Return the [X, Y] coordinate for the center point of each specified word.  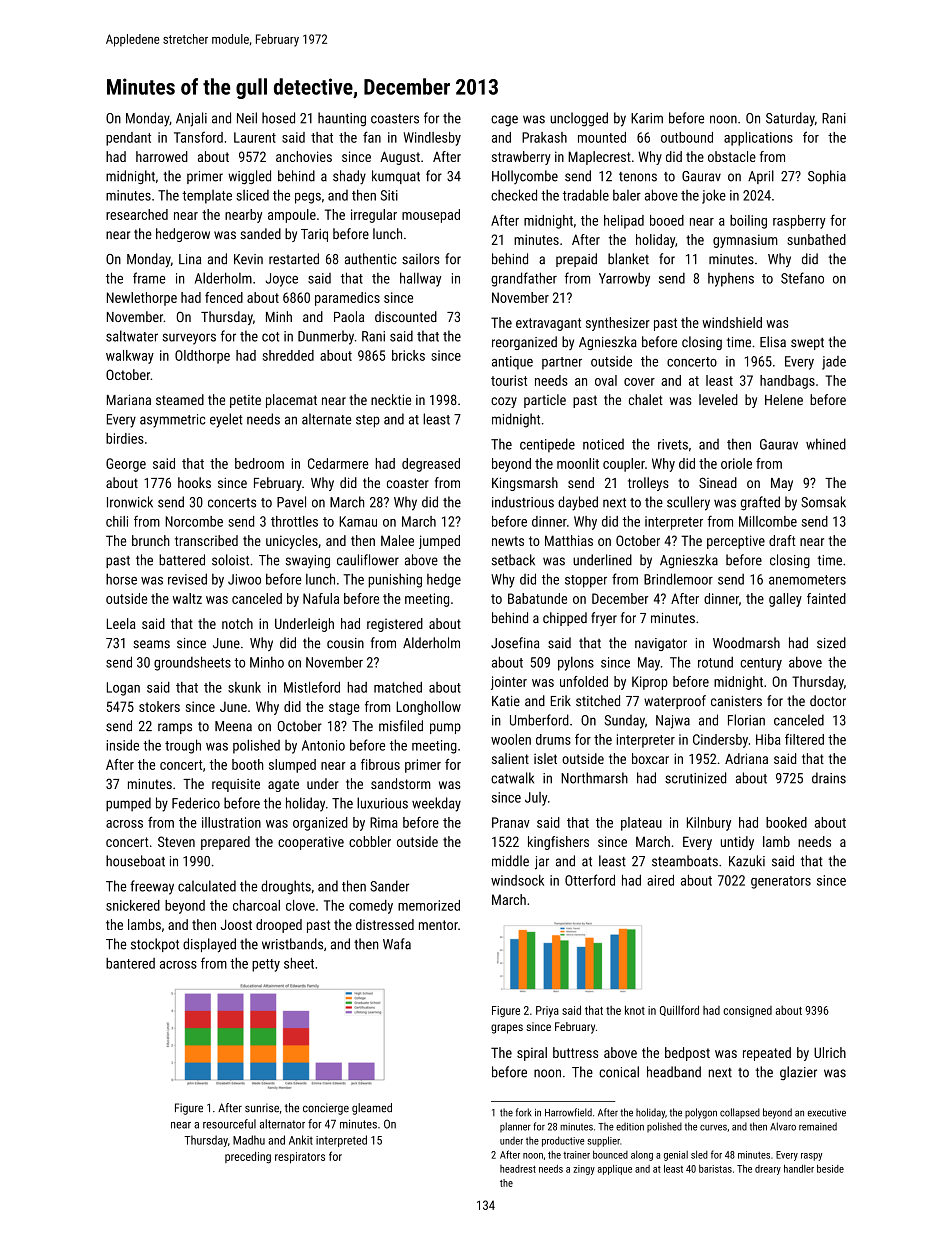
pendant [128, 139]
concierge [326, 1109]
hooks [194, 482]
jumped [439, 542]
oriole [736, 463]
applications [758, 139]
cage [504, 121]
